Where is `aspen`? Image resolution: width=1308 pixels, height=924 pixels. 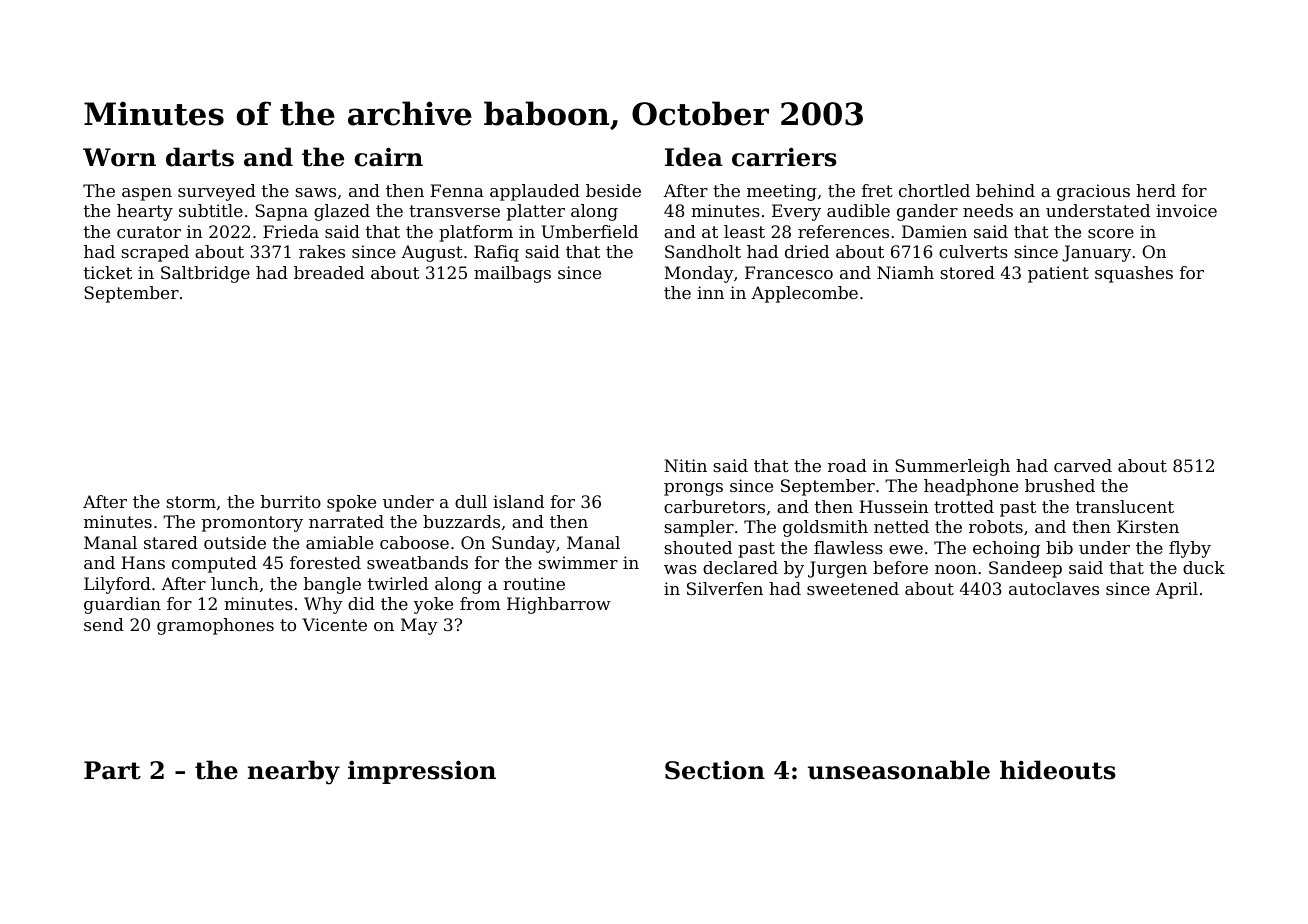
aspen is located at coordinates (147, 194).
